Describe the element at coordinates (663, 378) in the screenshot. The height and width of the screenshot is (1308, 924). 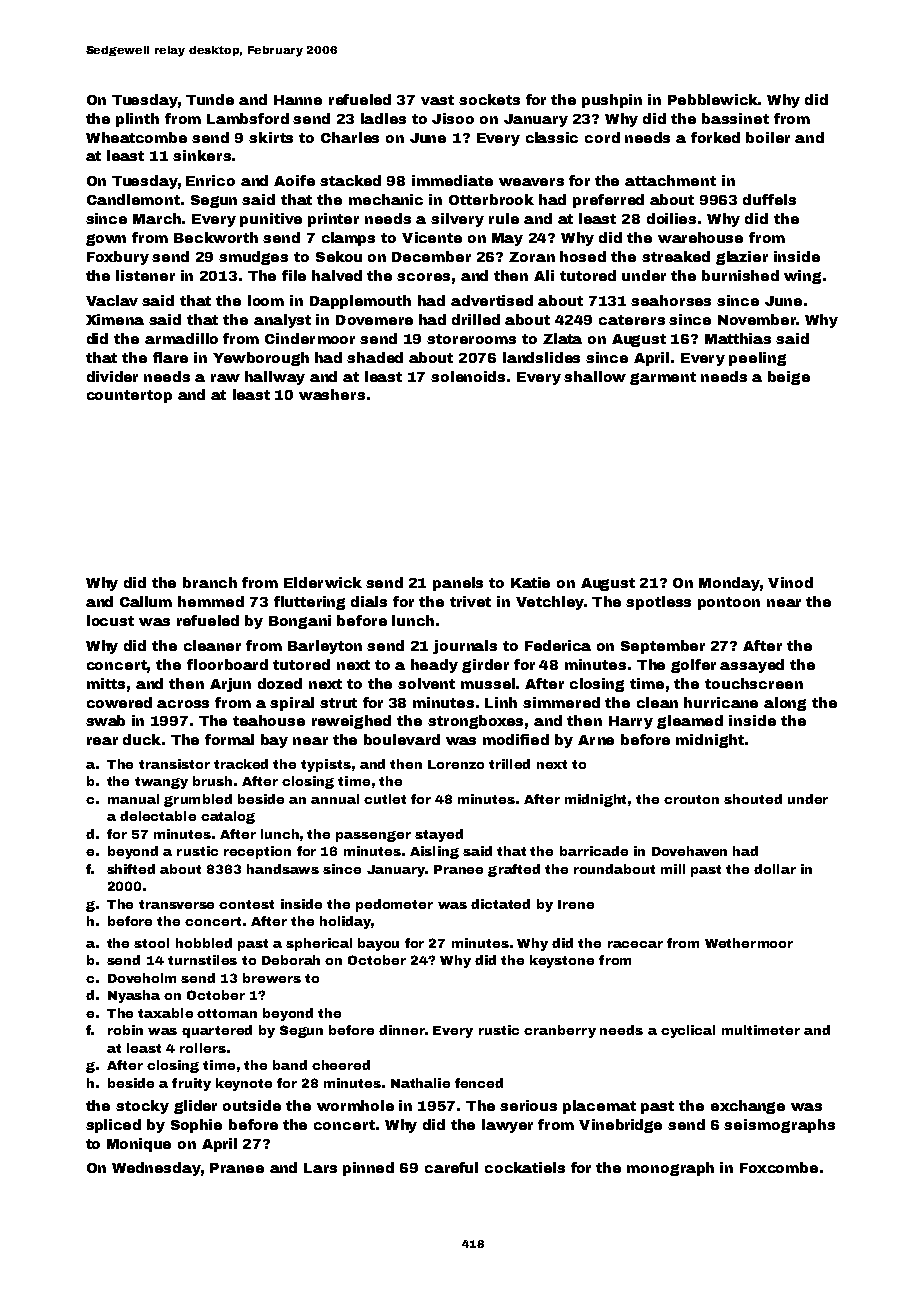
I see `garment` at that location.
